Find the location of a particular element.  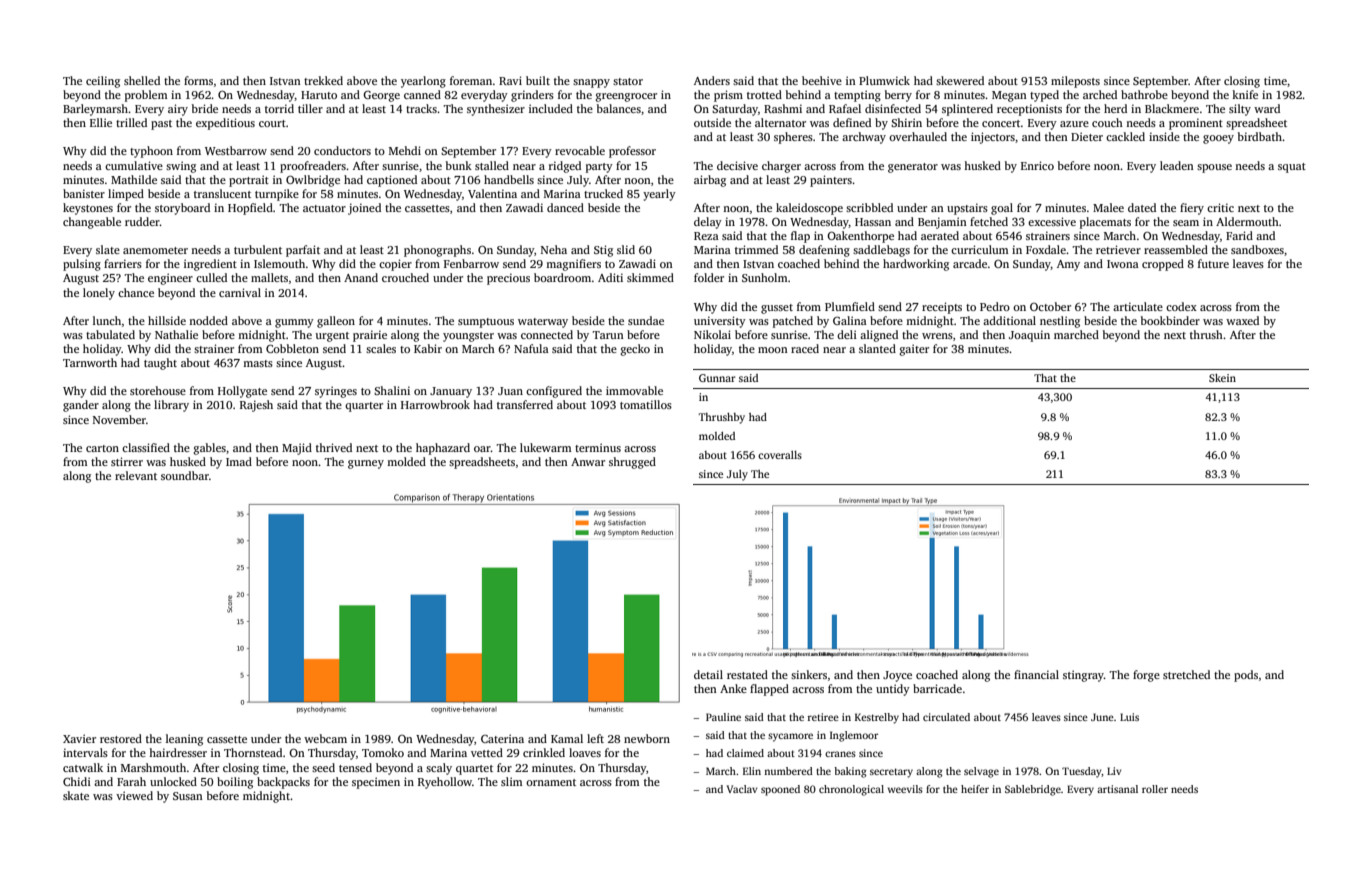

Skein is located at coordinates (1222, 378).
